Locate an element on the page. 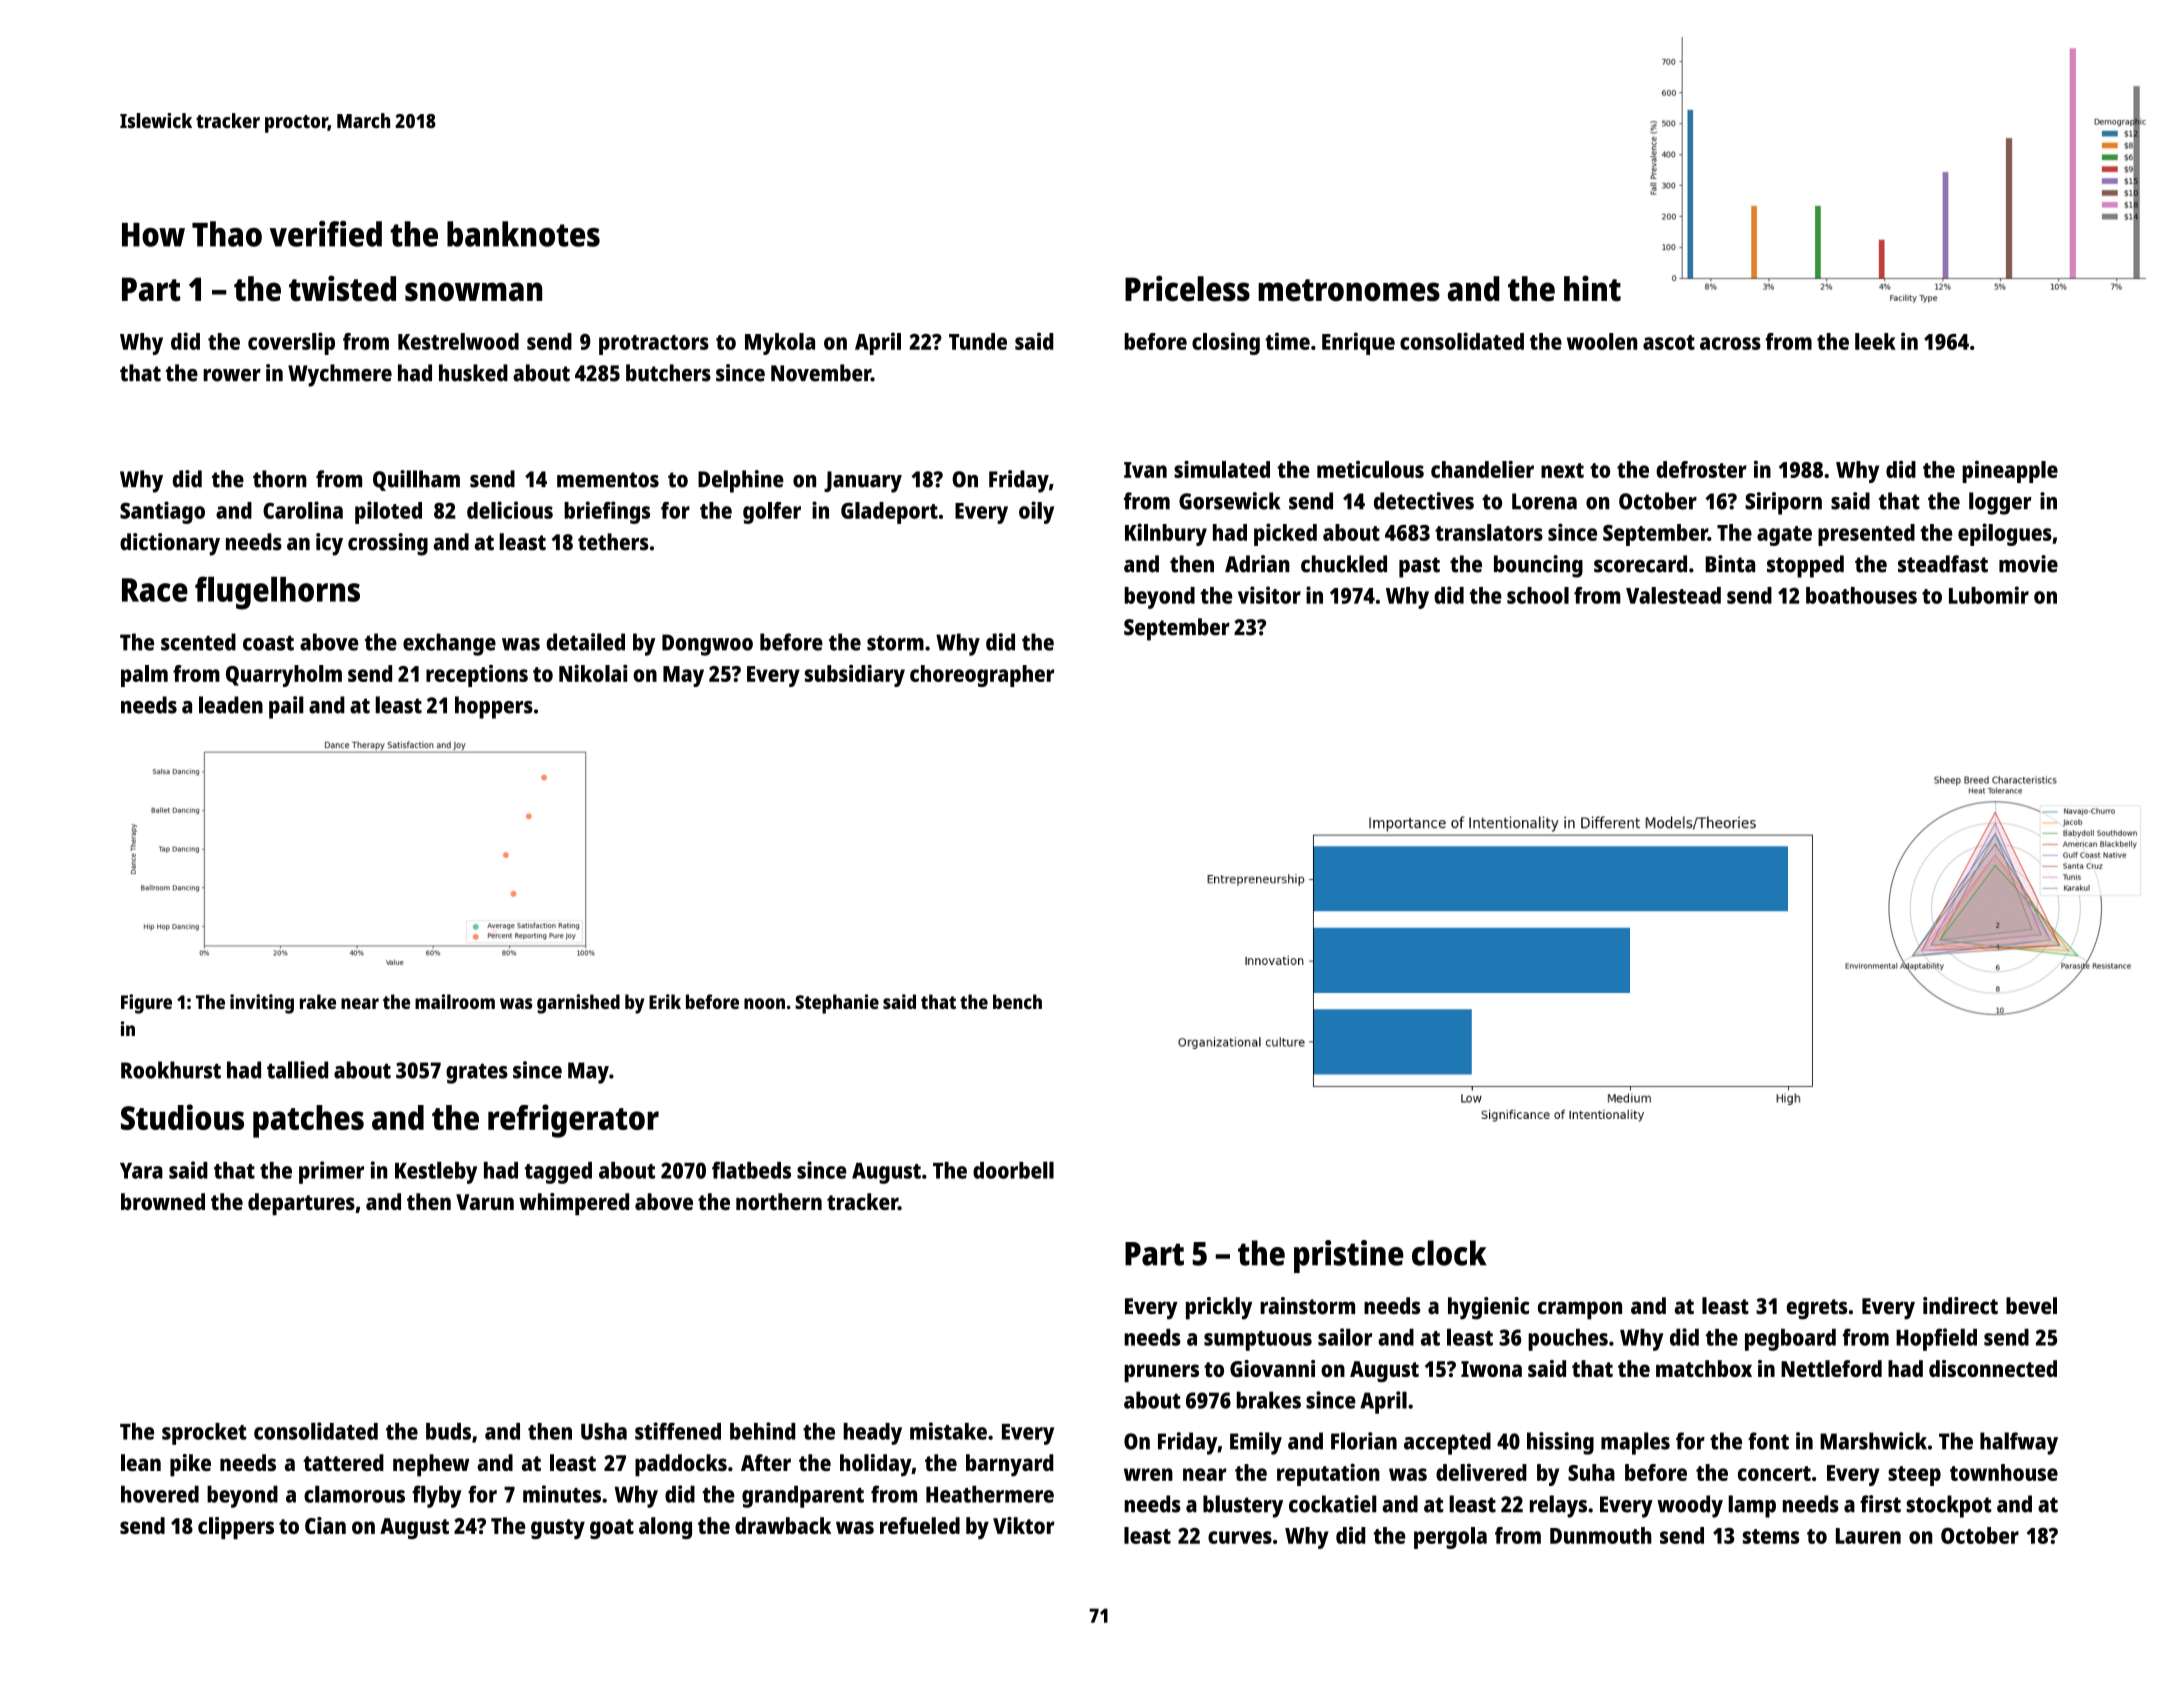 The image size is (2178, 1683). Usha is located at coordinates (604, 1431).
